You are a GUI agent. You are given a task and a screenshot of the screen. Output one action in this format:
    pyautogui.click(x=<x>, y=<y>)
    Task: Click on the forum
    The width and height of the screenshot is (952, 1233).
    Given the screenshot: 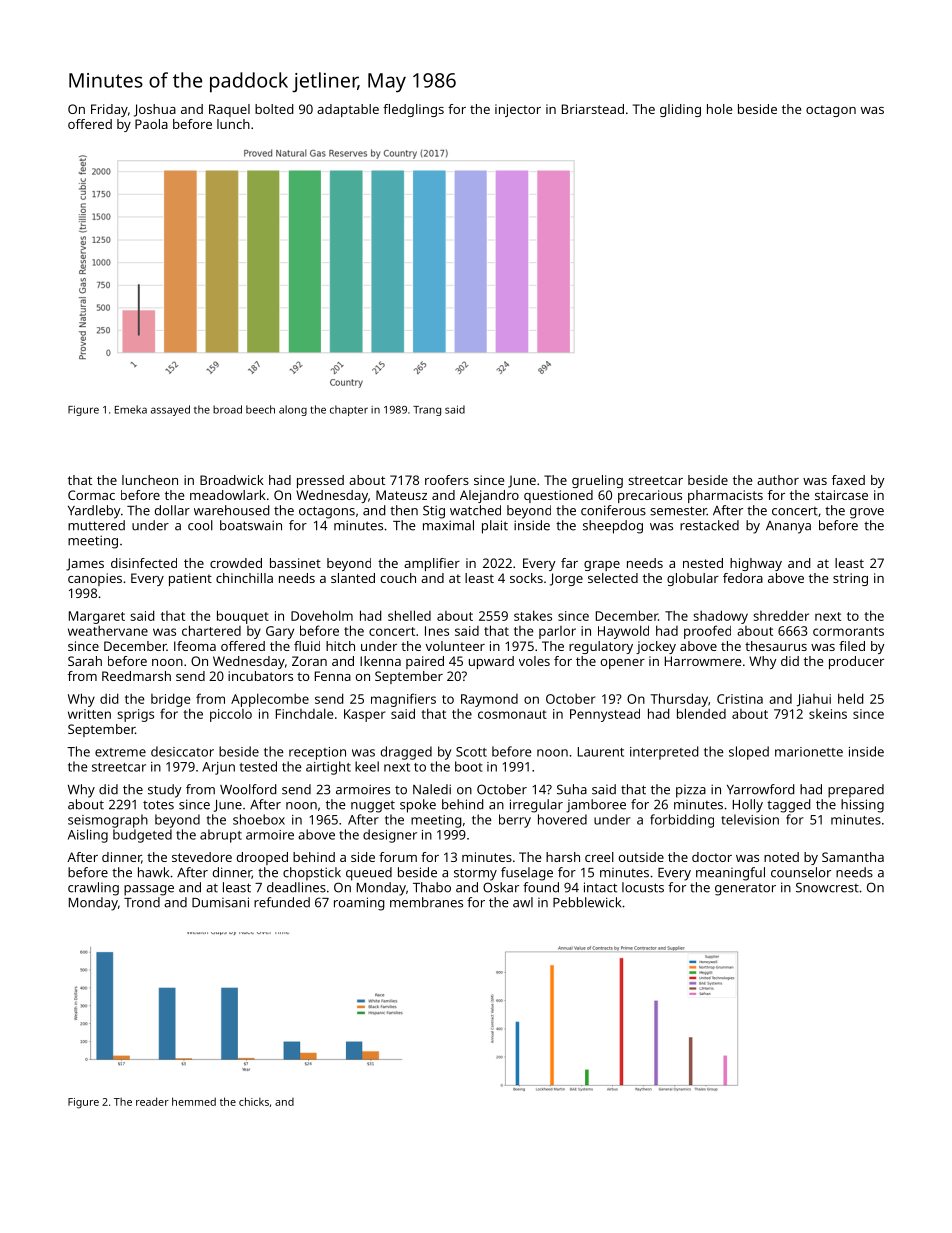 What is the action you would take?
    pyautogui.click(x=398, y=857)
